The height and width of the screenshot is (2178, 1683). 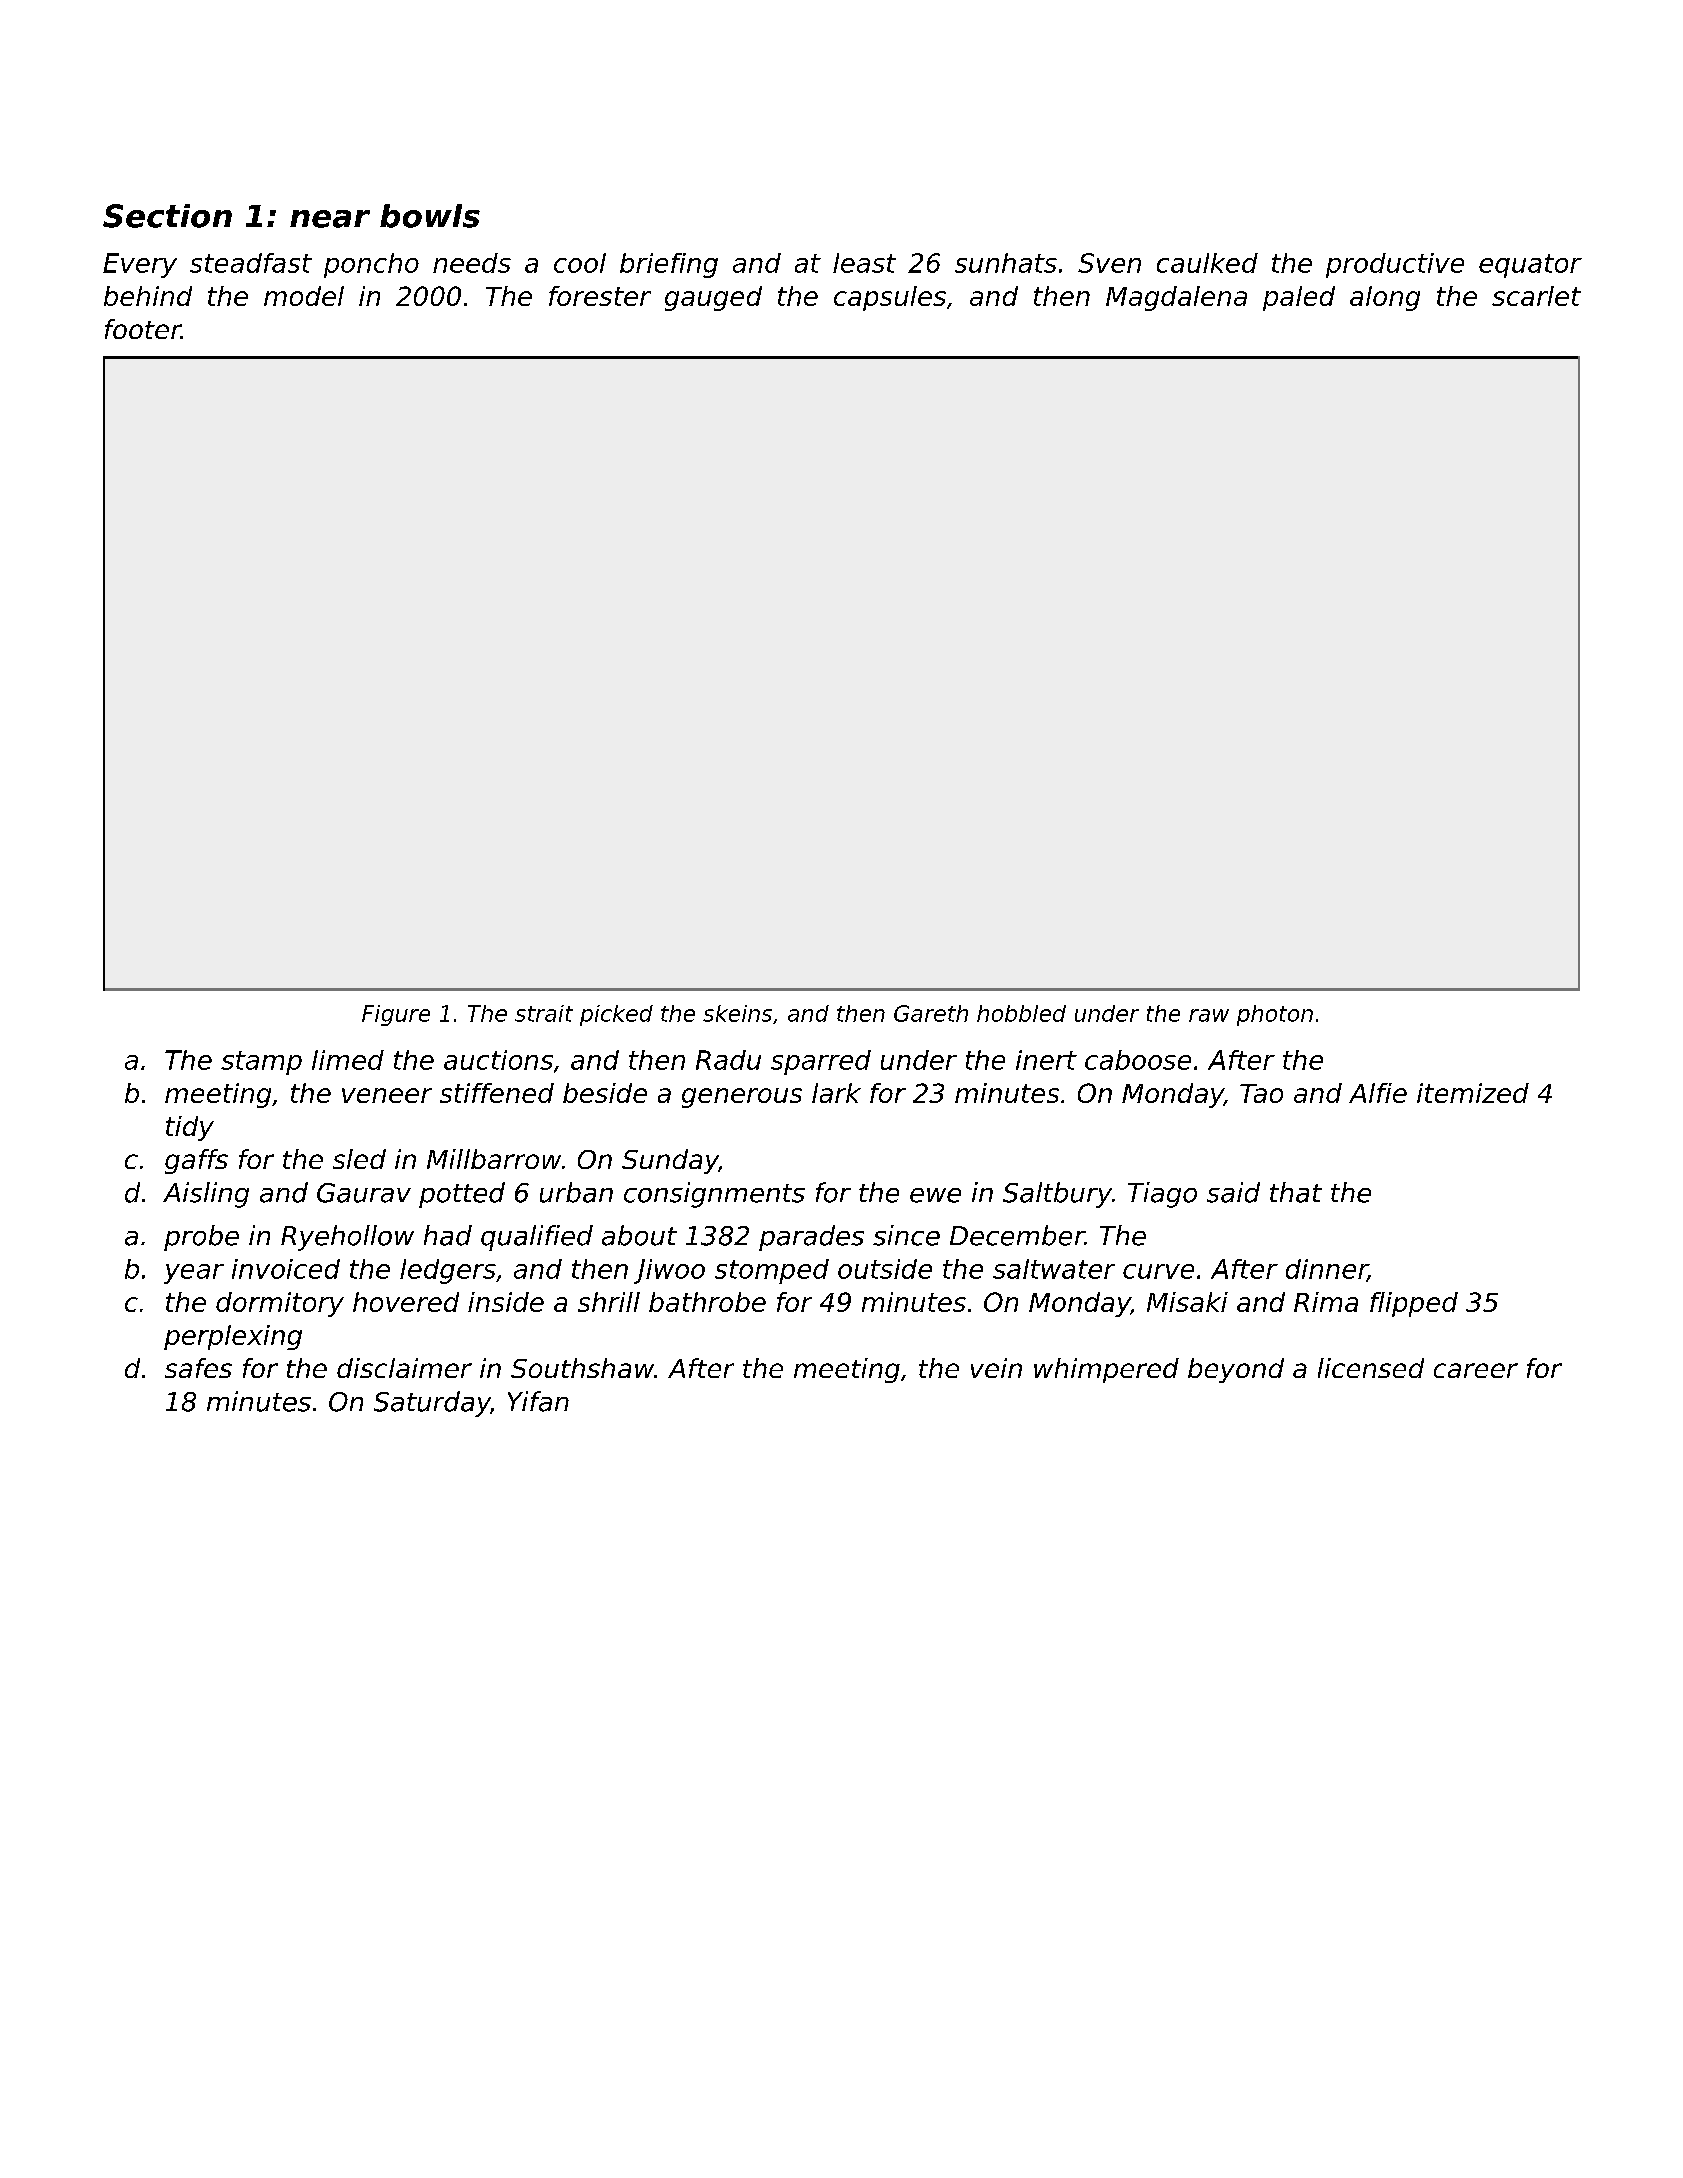 What do you see at coordinates (931, 1013) in the screenshot?
I see `Gareth` at bounding box center [931, 1013].
